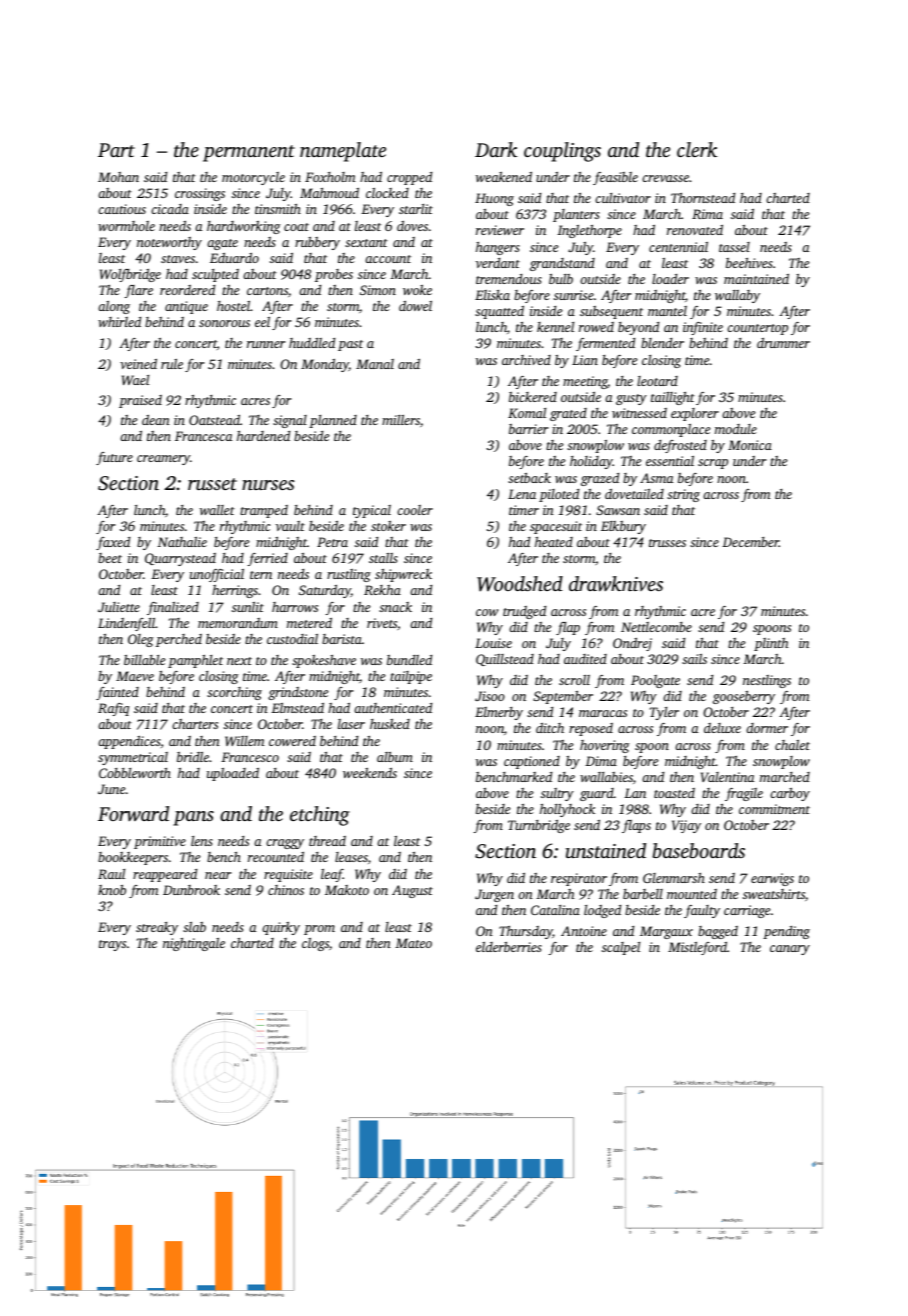  I want to click on probes, so click(334, 275).
